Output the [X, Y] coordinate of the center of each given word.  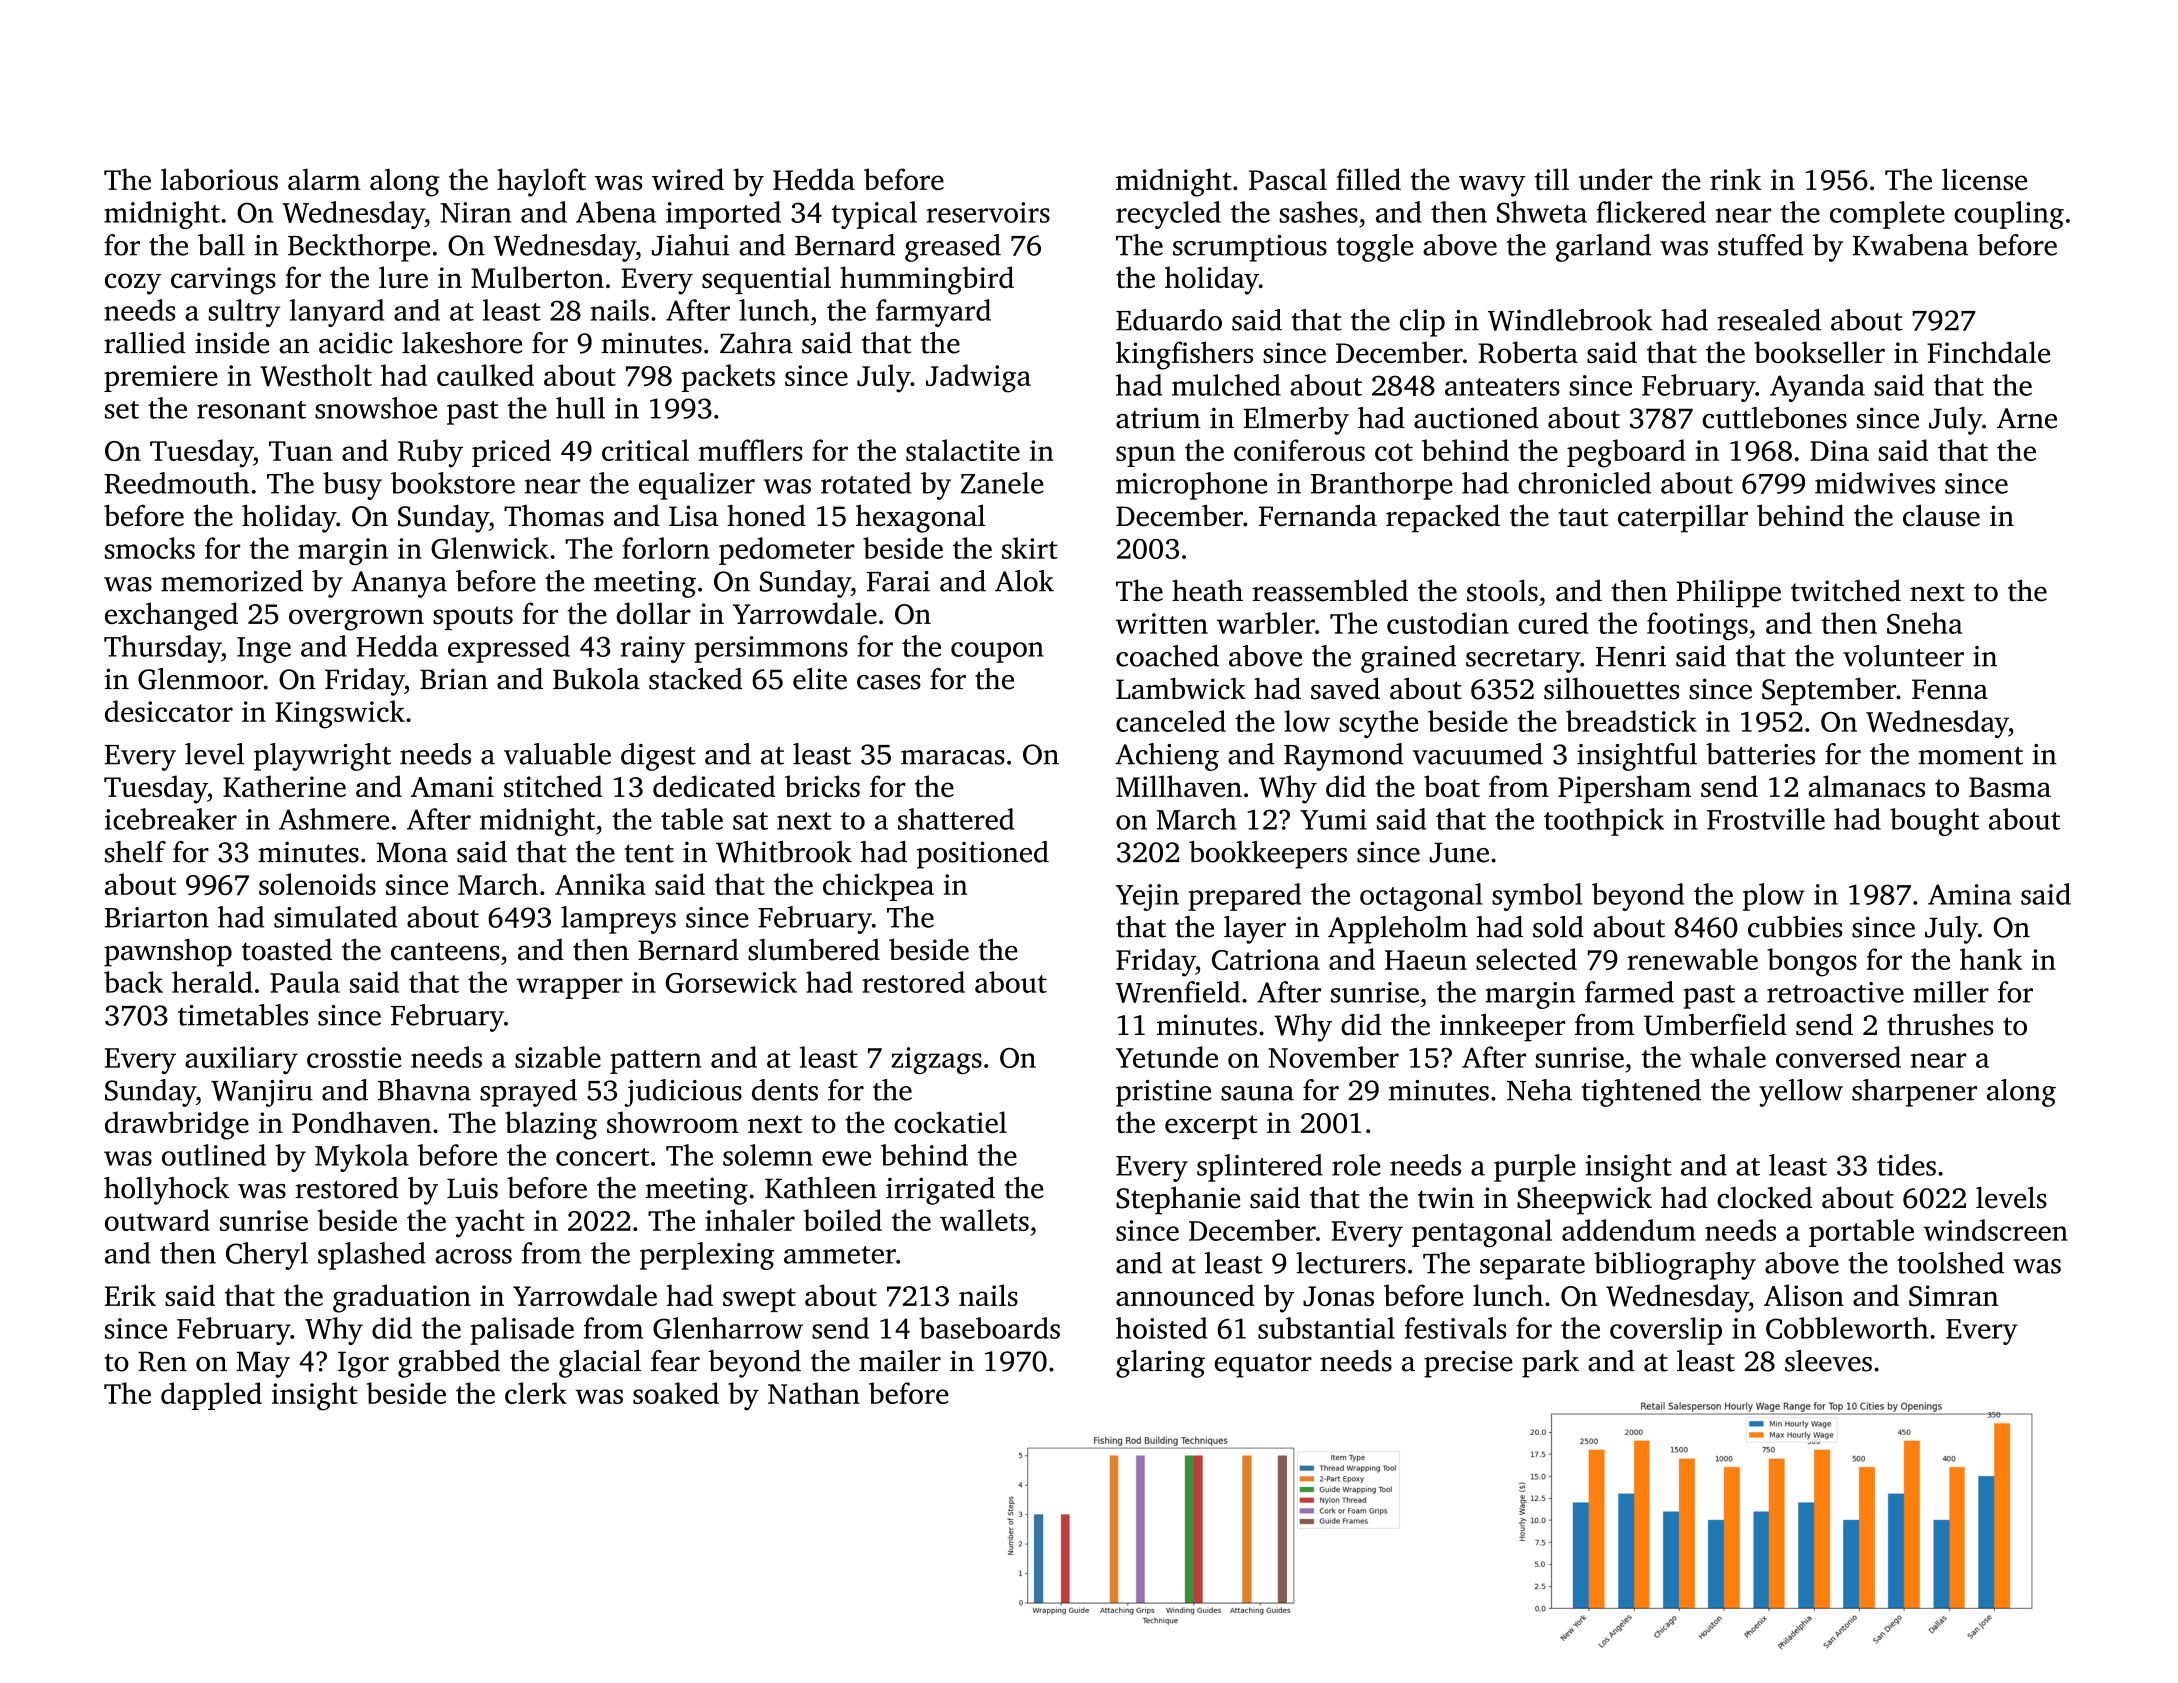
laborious [219, 179]
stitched [553, 786]
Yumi [1333, 819]
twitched [1846, 591]
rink [1735, 179]
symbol [1537, 897]
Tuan [301, 451]
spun [1145, 456]
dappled [211, 1396]
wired [688, 179]
